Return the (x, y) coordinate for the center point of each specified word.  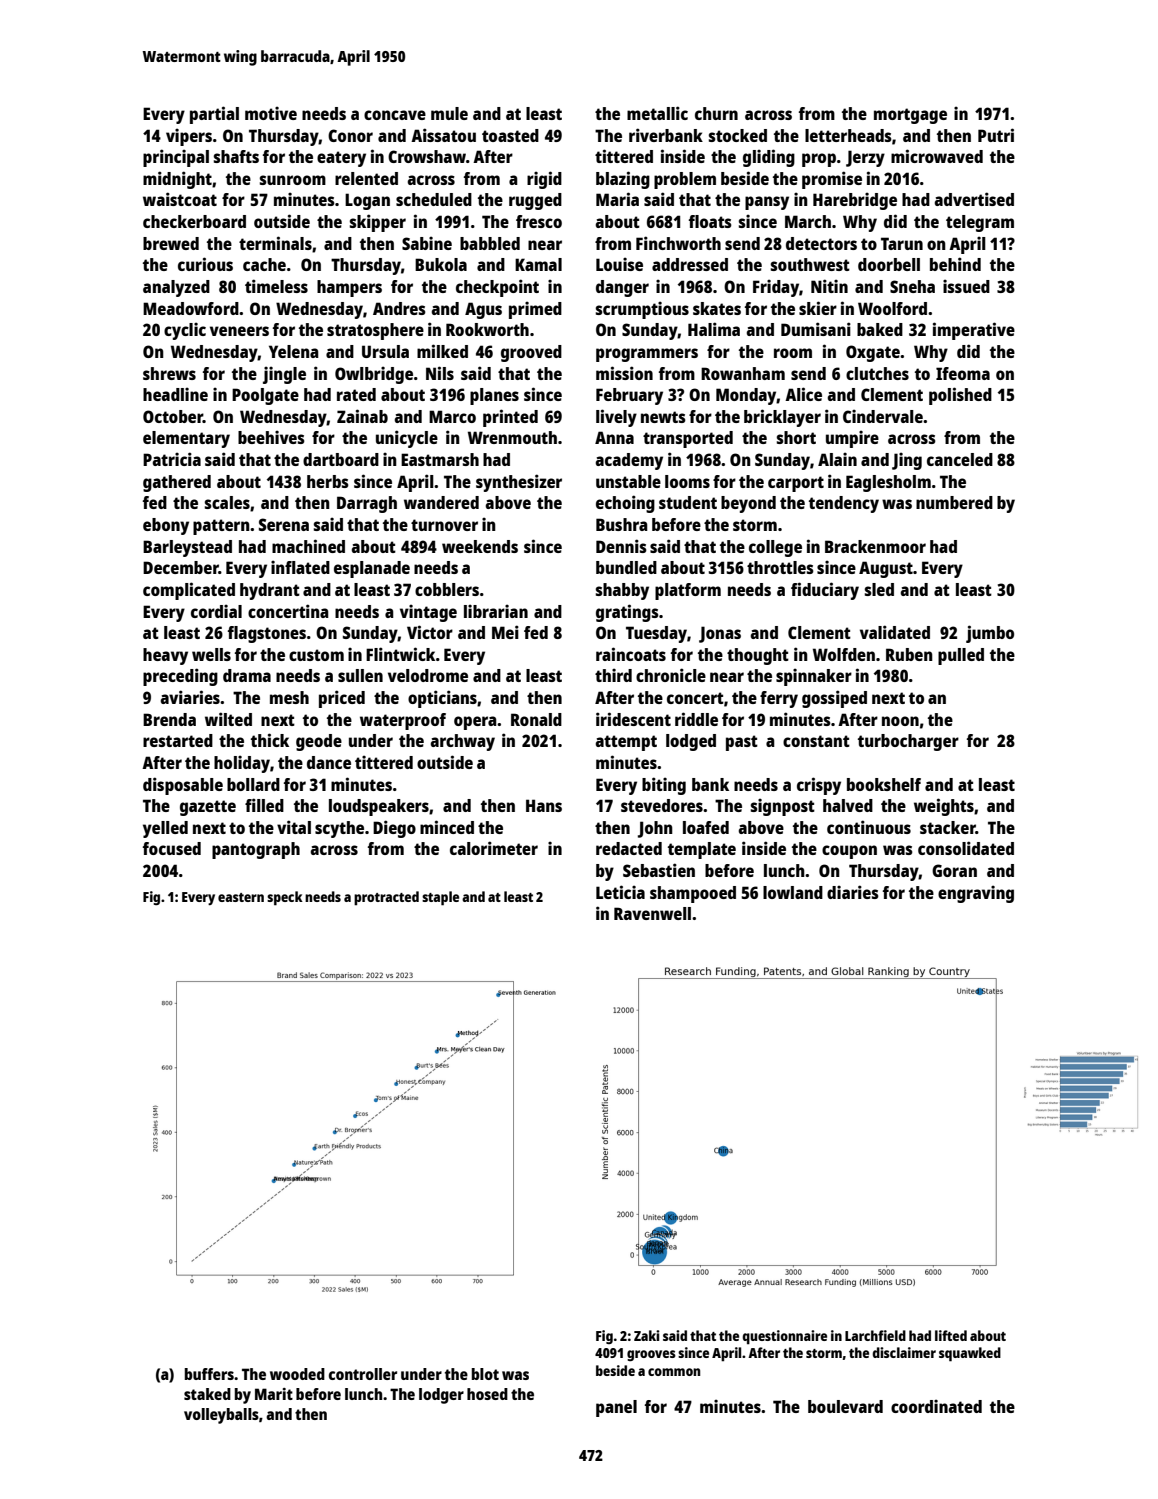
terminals (275, 243)
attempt (626, 743)
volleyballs (221, 1416)
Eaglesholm (888, 483)
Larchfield (875, 1335)
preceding (180, 677)
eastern (241, 897)
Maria (617, 199)
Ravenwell (652, 913)
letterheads (848, 135)
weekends (480, 546)
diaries (853, 892)
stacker (948, 827)
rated (356, 394)
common (674, 1372)
